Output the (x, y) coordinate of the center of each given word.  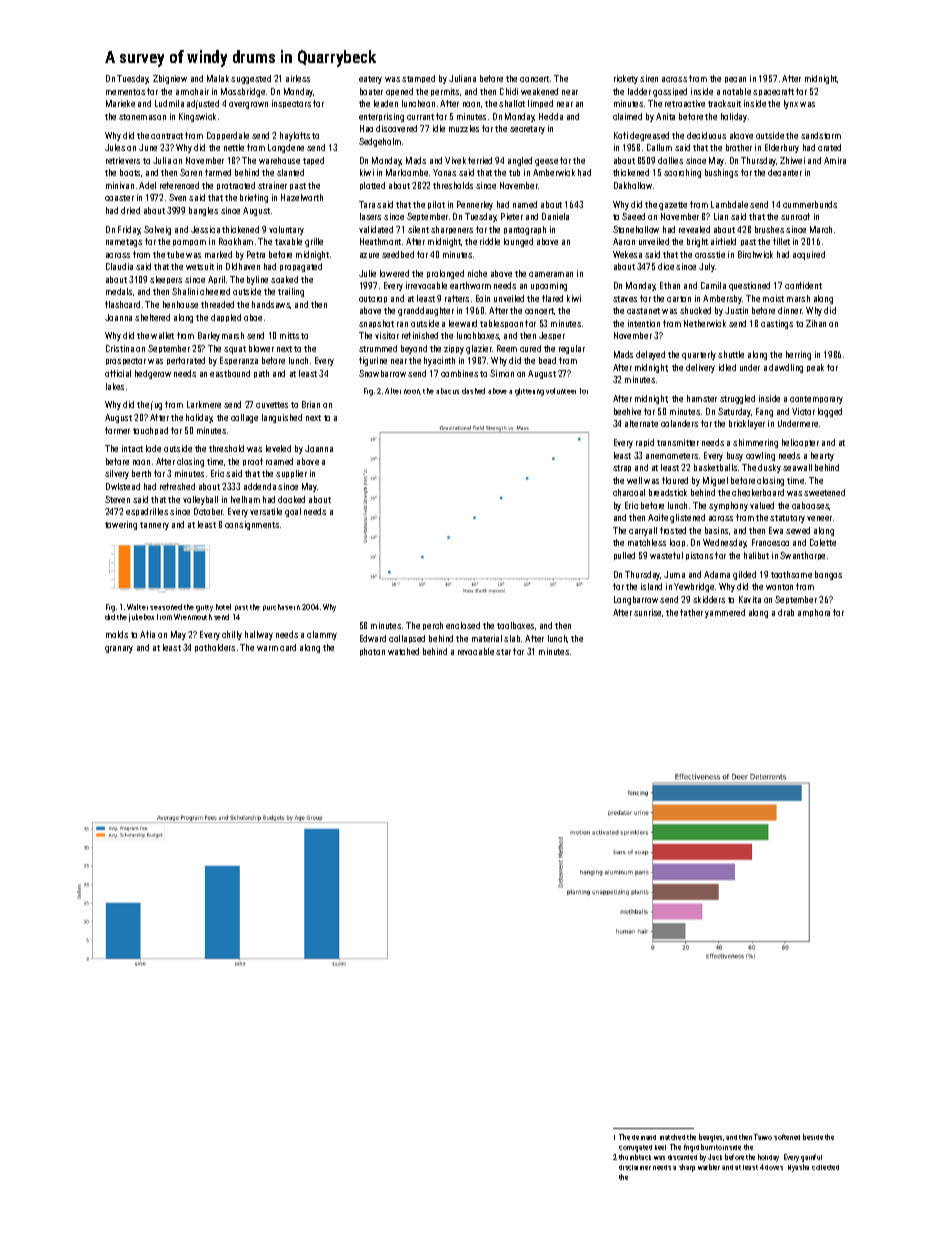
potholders (215, 648)
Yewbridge (694, 587)
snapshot (376, 324)
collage (244, 418)
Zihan (816, 323)
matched (672, 1137)
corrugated (635, 1148)
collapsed (407, 639)
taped (313, 161)
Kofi (621, 135)
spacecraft (773, 92)
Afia (147, 634)
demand (644, 1137)
